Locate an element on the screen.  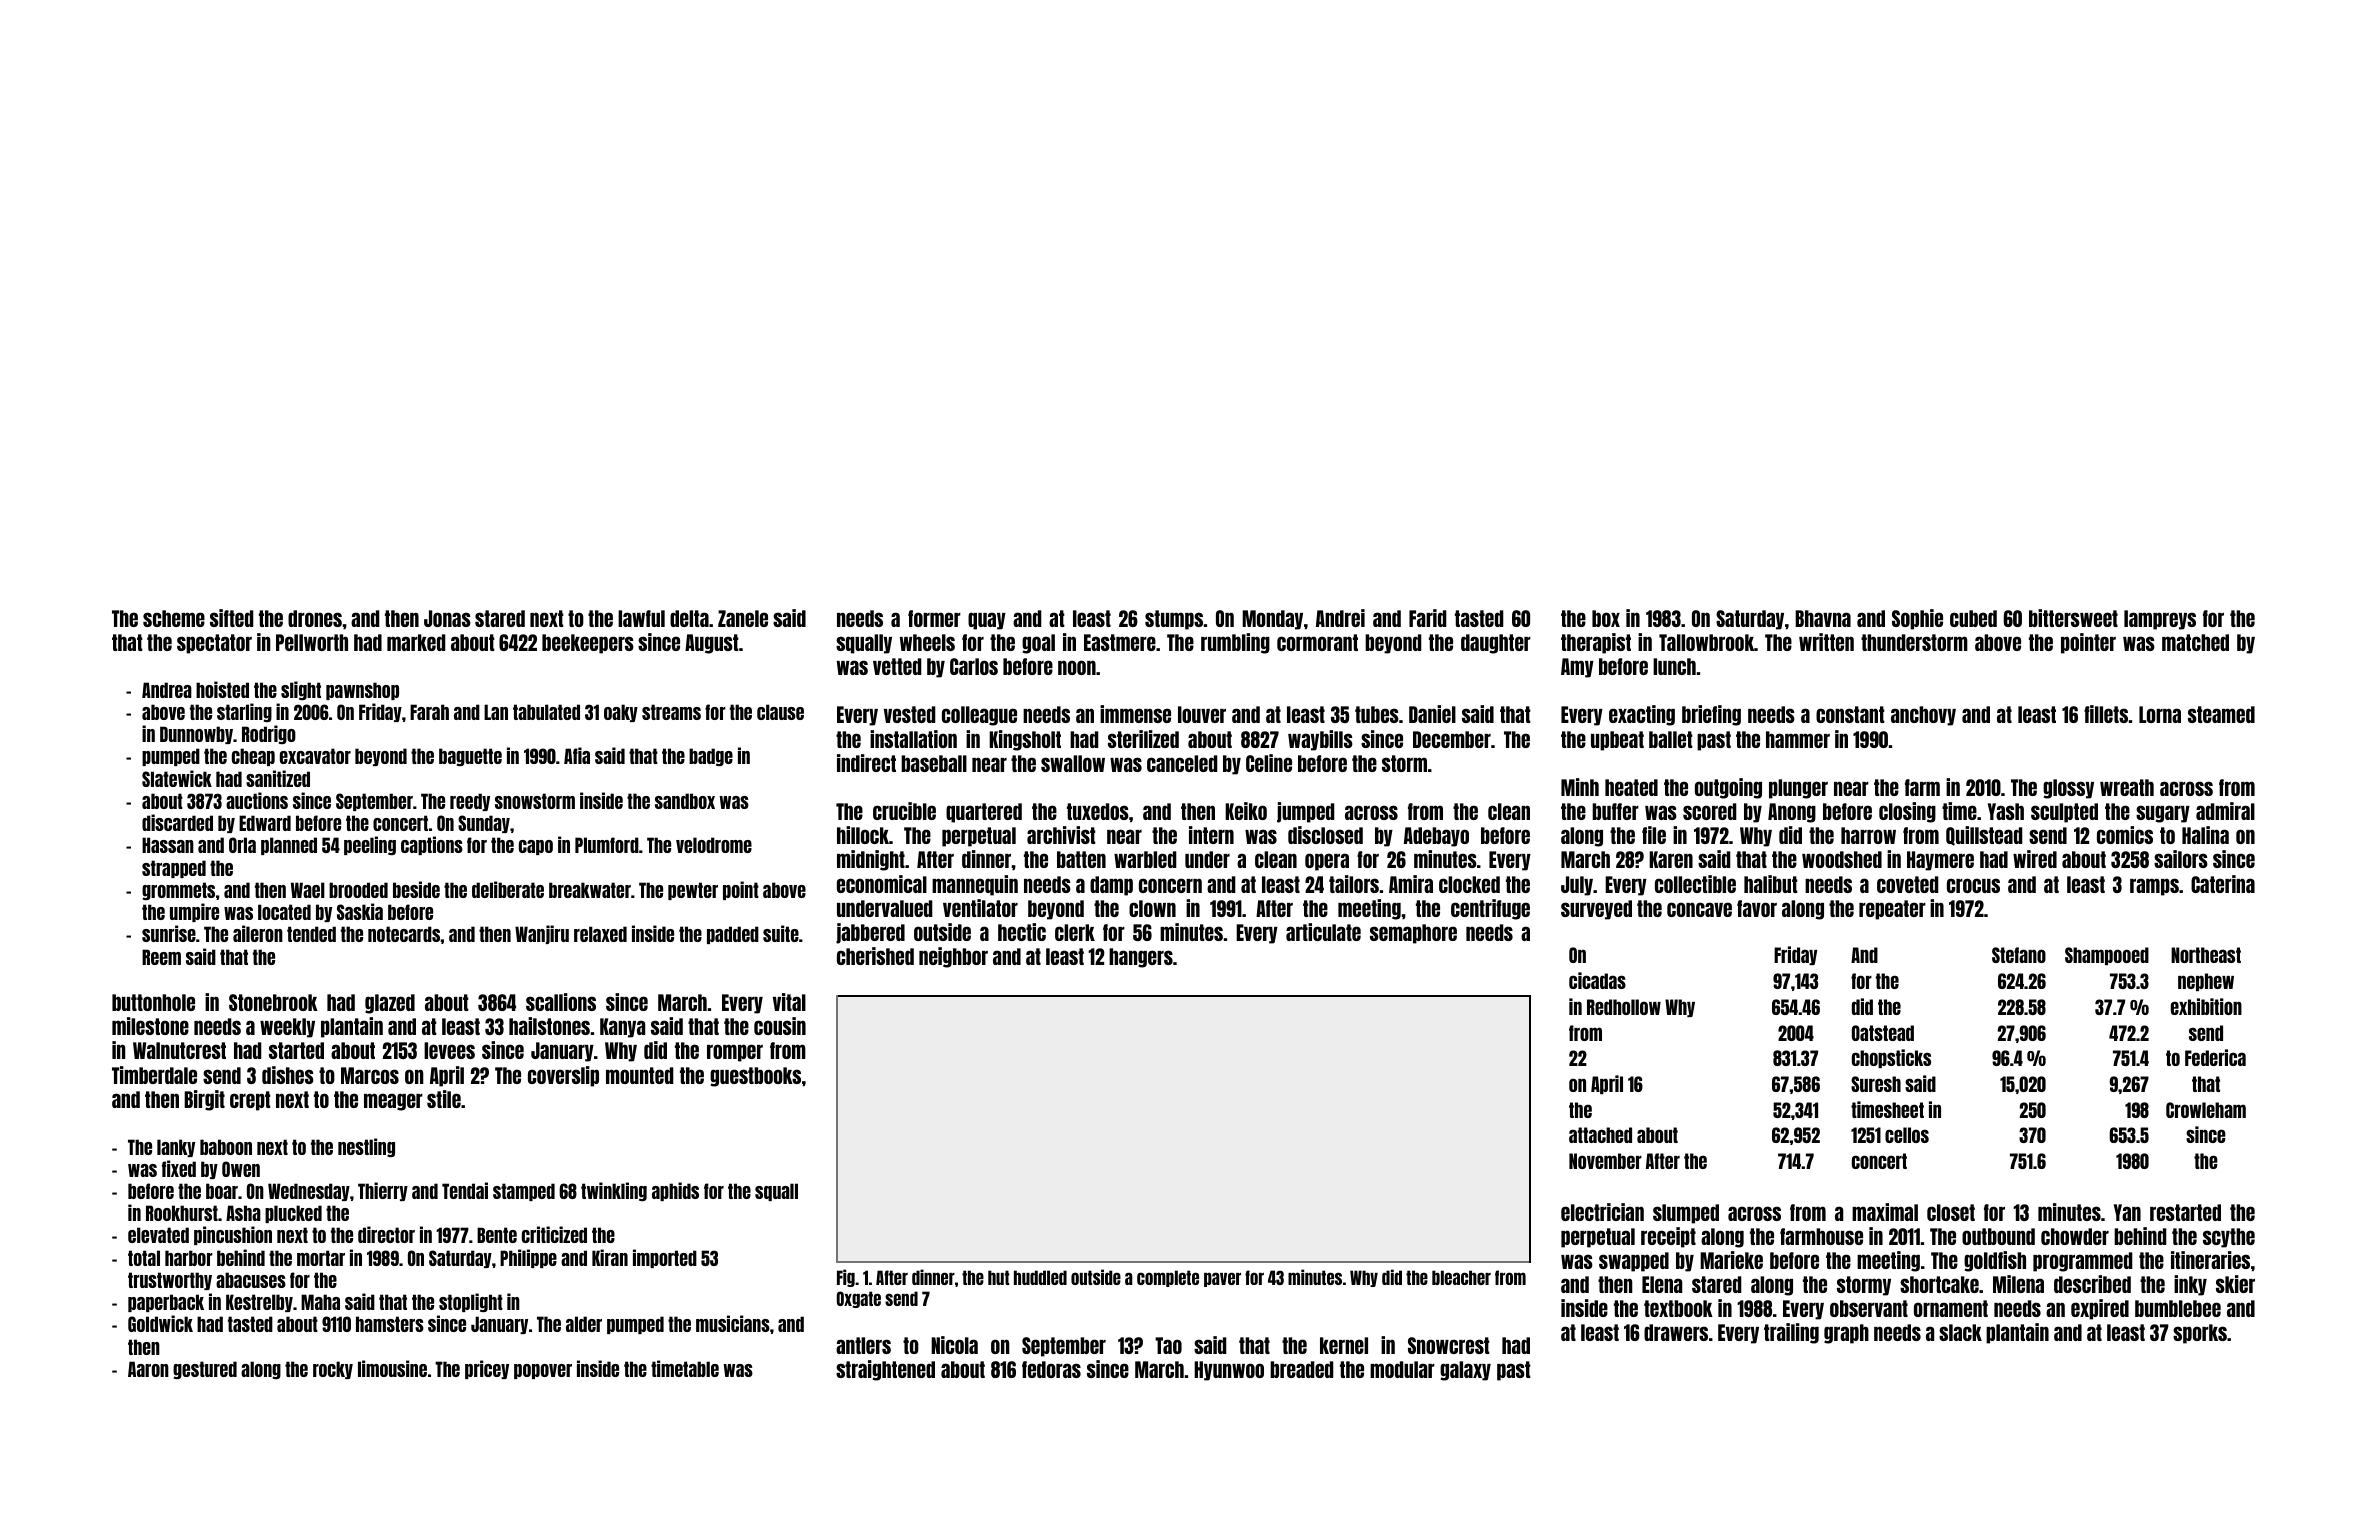
nephew is located at coordinates (2206, 982).
